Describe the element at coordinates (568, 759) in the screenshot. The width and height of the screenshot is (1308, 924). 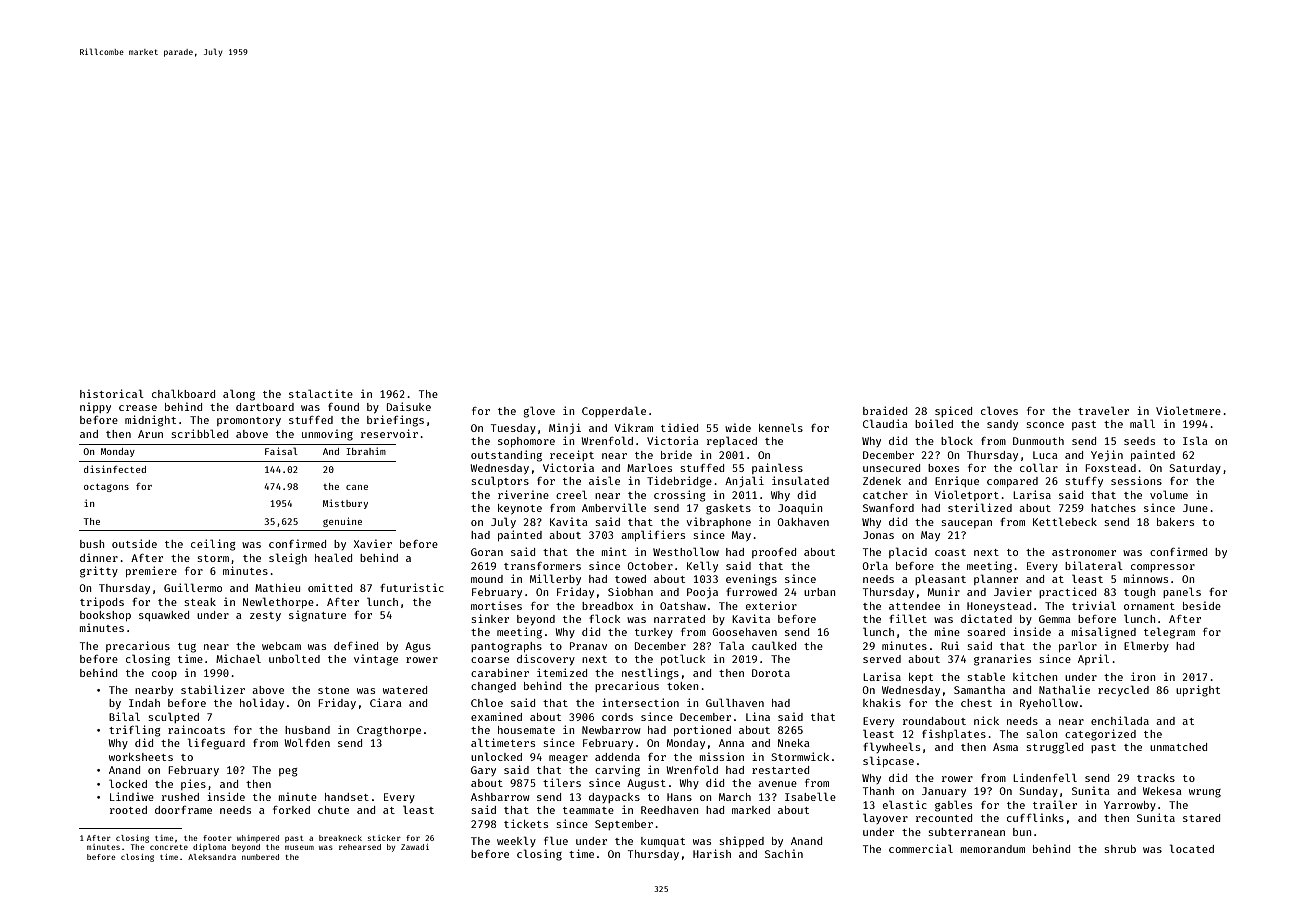
I see `meager` at that location.
